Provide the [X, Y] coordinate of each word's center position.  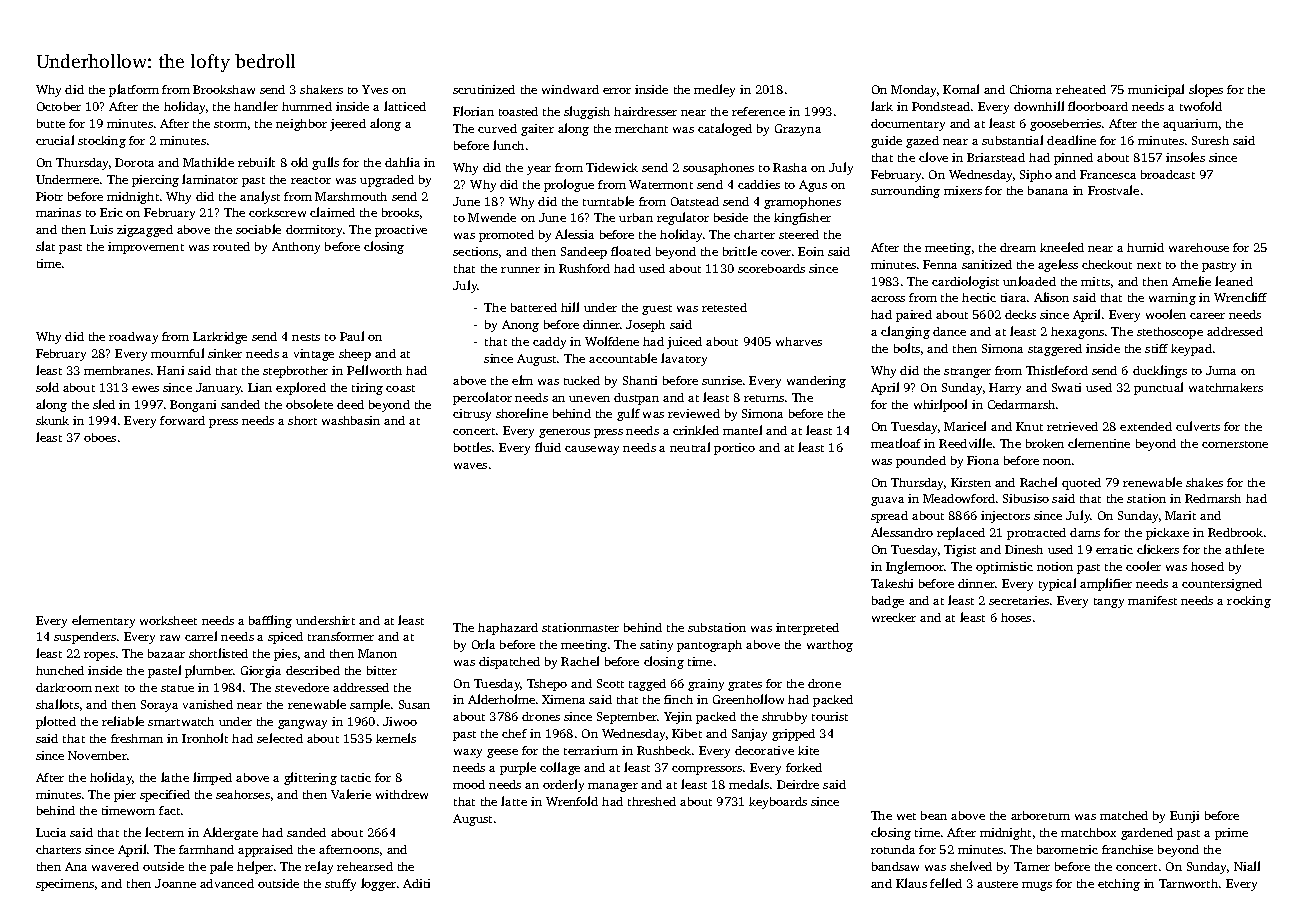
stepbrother [295, 372]
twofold [1201, 106]
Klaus [911, 883]
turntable [608, 201]
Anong [520, 326]
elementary [103, 621]
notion [1055, 566]
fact [169, 810]
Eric [111, 212]
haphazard [508, 629]
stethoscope [1170, 333]
